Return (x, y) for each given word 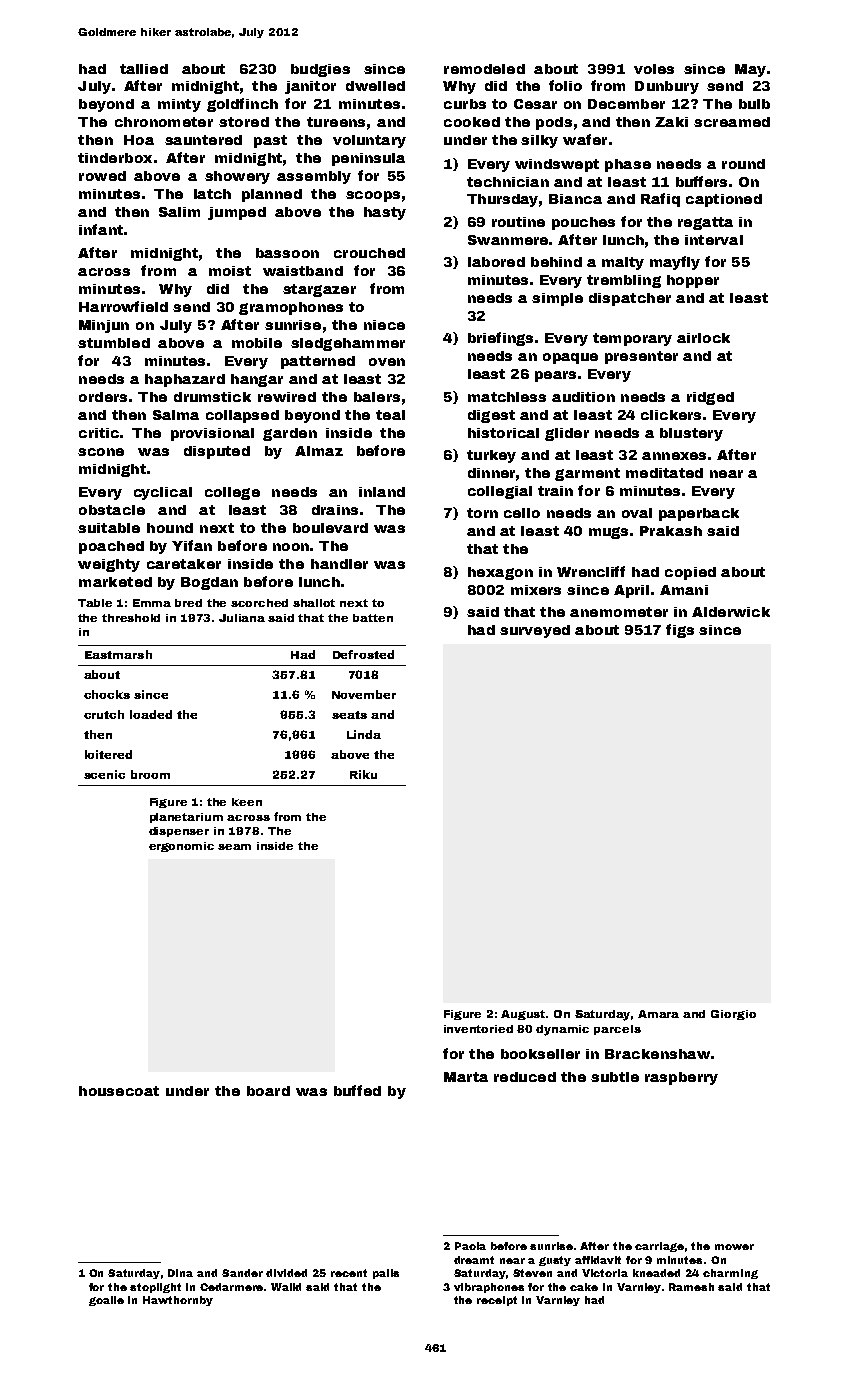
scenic (104, 774)
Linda (364, 734)
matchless (507, 397)
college (232, 493)
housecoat (119, 1091)
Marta (466, 1077)
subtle (615, 1077)
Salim (179, 212)
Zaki (671, 122)
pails (386, 1274)
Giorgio (733, 1015)
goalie (106, 1301)
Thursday (502, 200)
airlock (703, 338)
